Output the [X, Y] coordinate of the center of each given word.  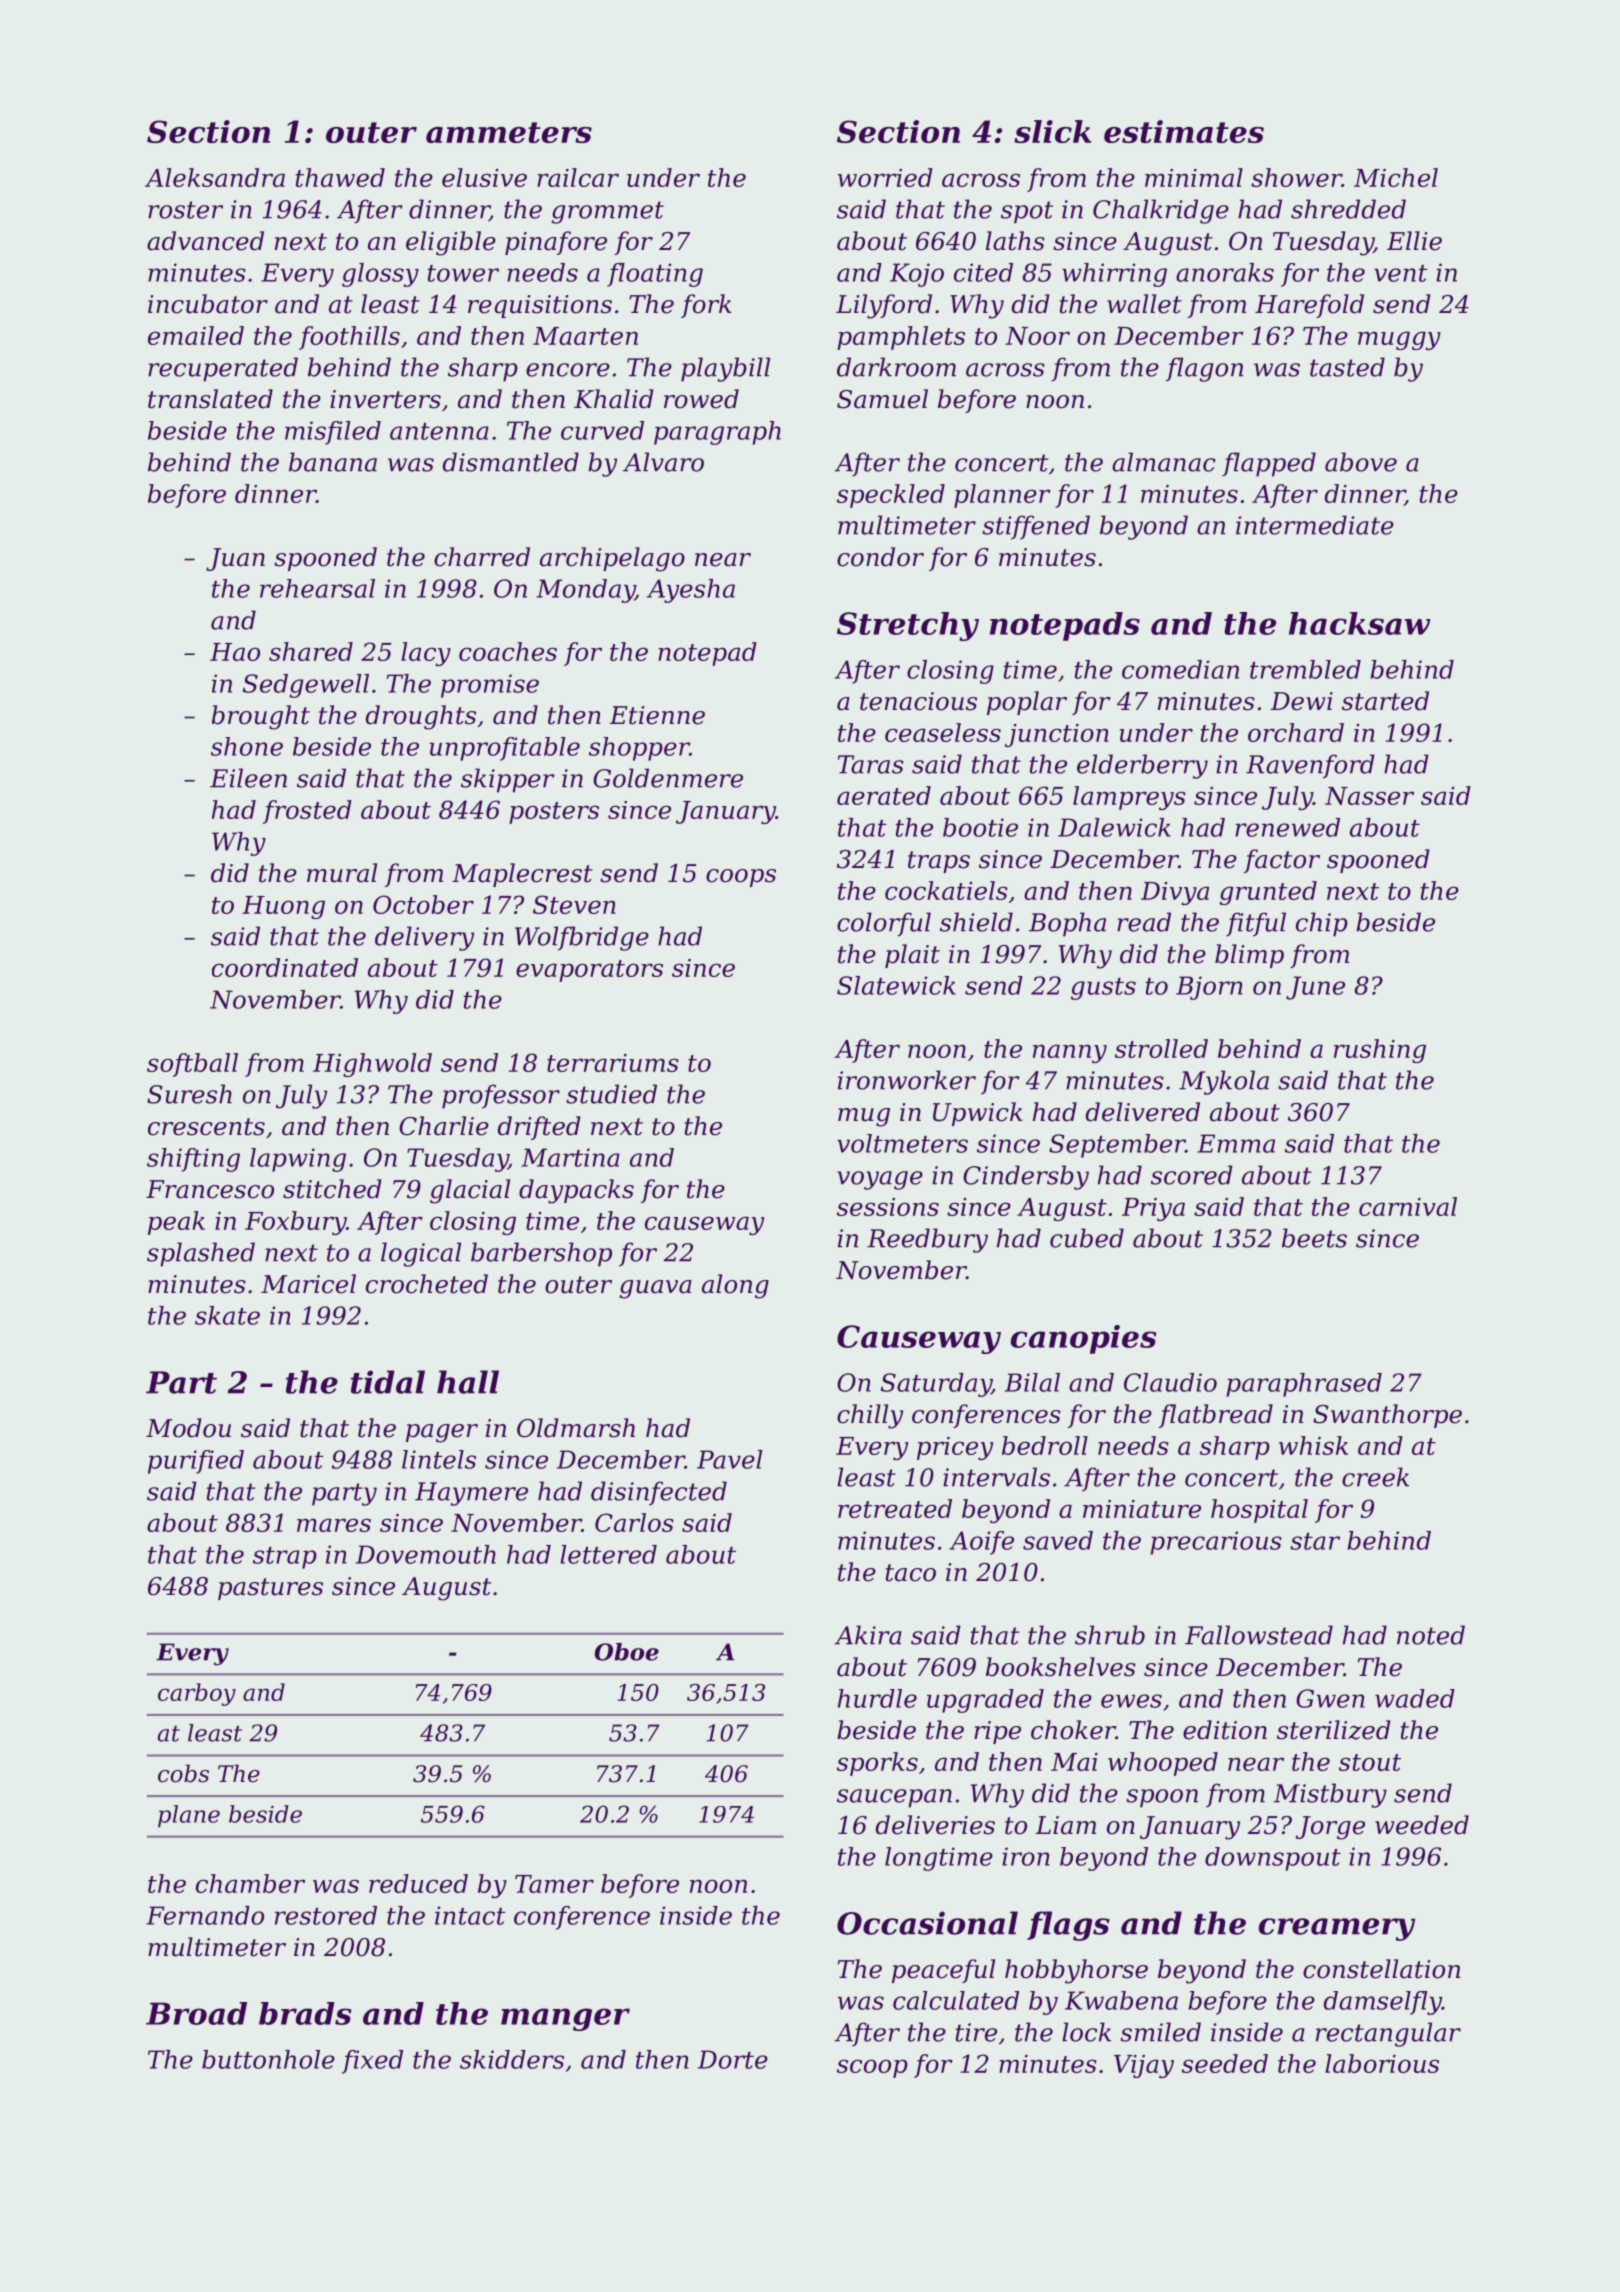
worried [885, 177]
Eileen [248, 778]
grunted [1268, 893]
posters [554, 813]
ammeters [509, 132]
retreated [895, 1508]
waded [1415, 1698]
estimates [1184, 131]
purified [196, 1462]
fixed [372, 2062]
